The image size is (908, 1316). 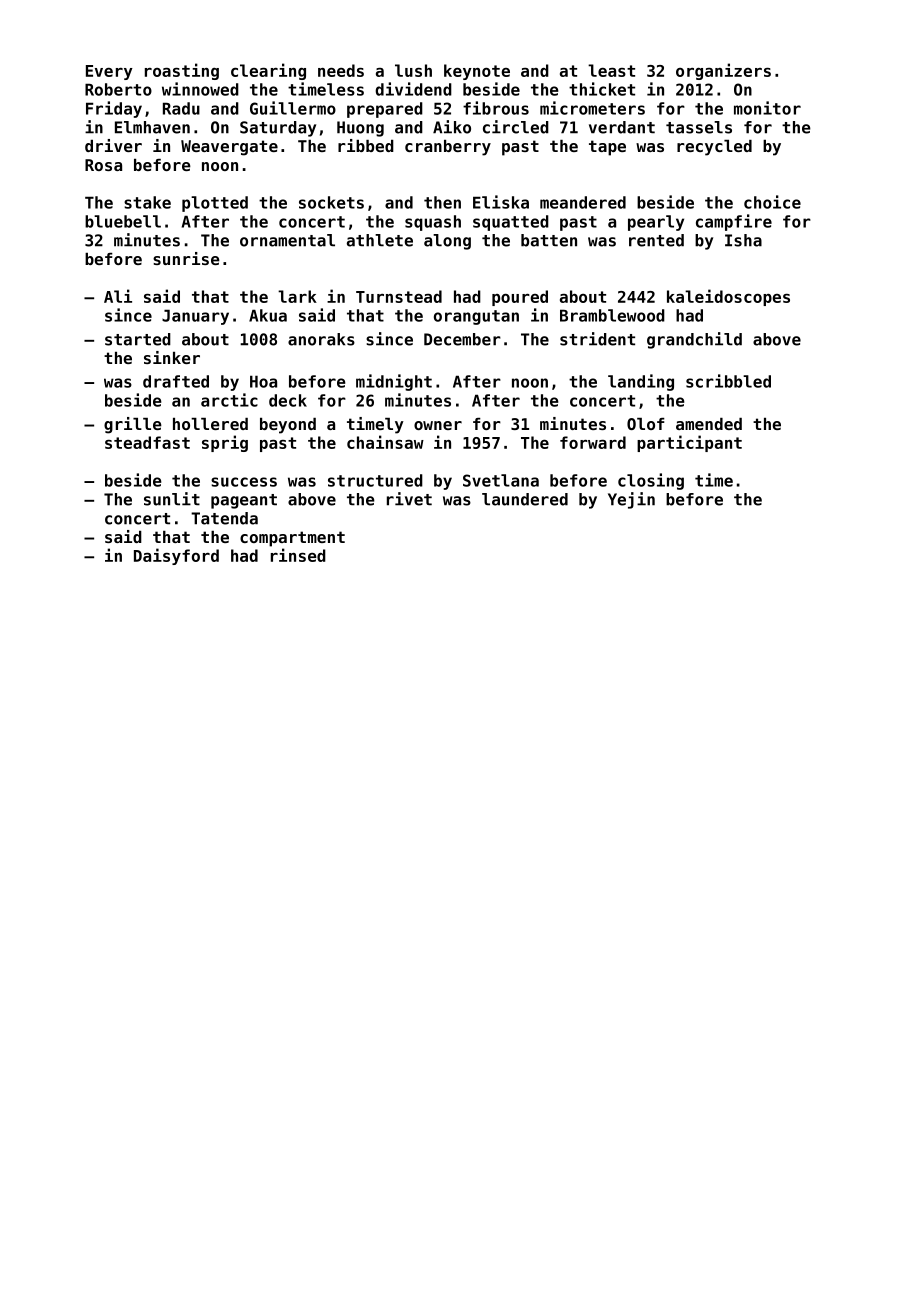 I want to click on Yejin, so click(x=631, y=500).
